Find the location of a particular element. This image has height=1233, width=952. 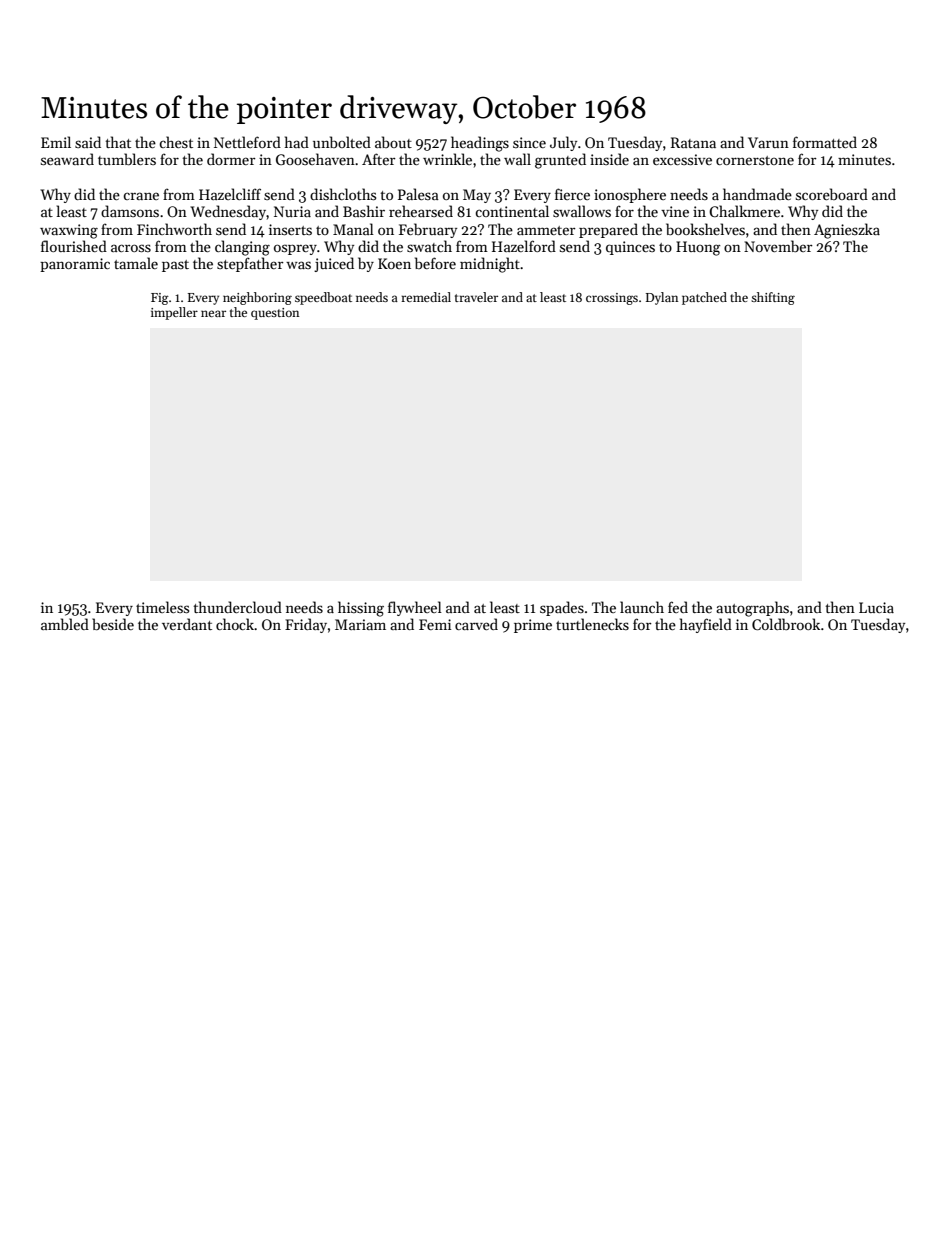

Koen is located at coordinates (394, 263).
